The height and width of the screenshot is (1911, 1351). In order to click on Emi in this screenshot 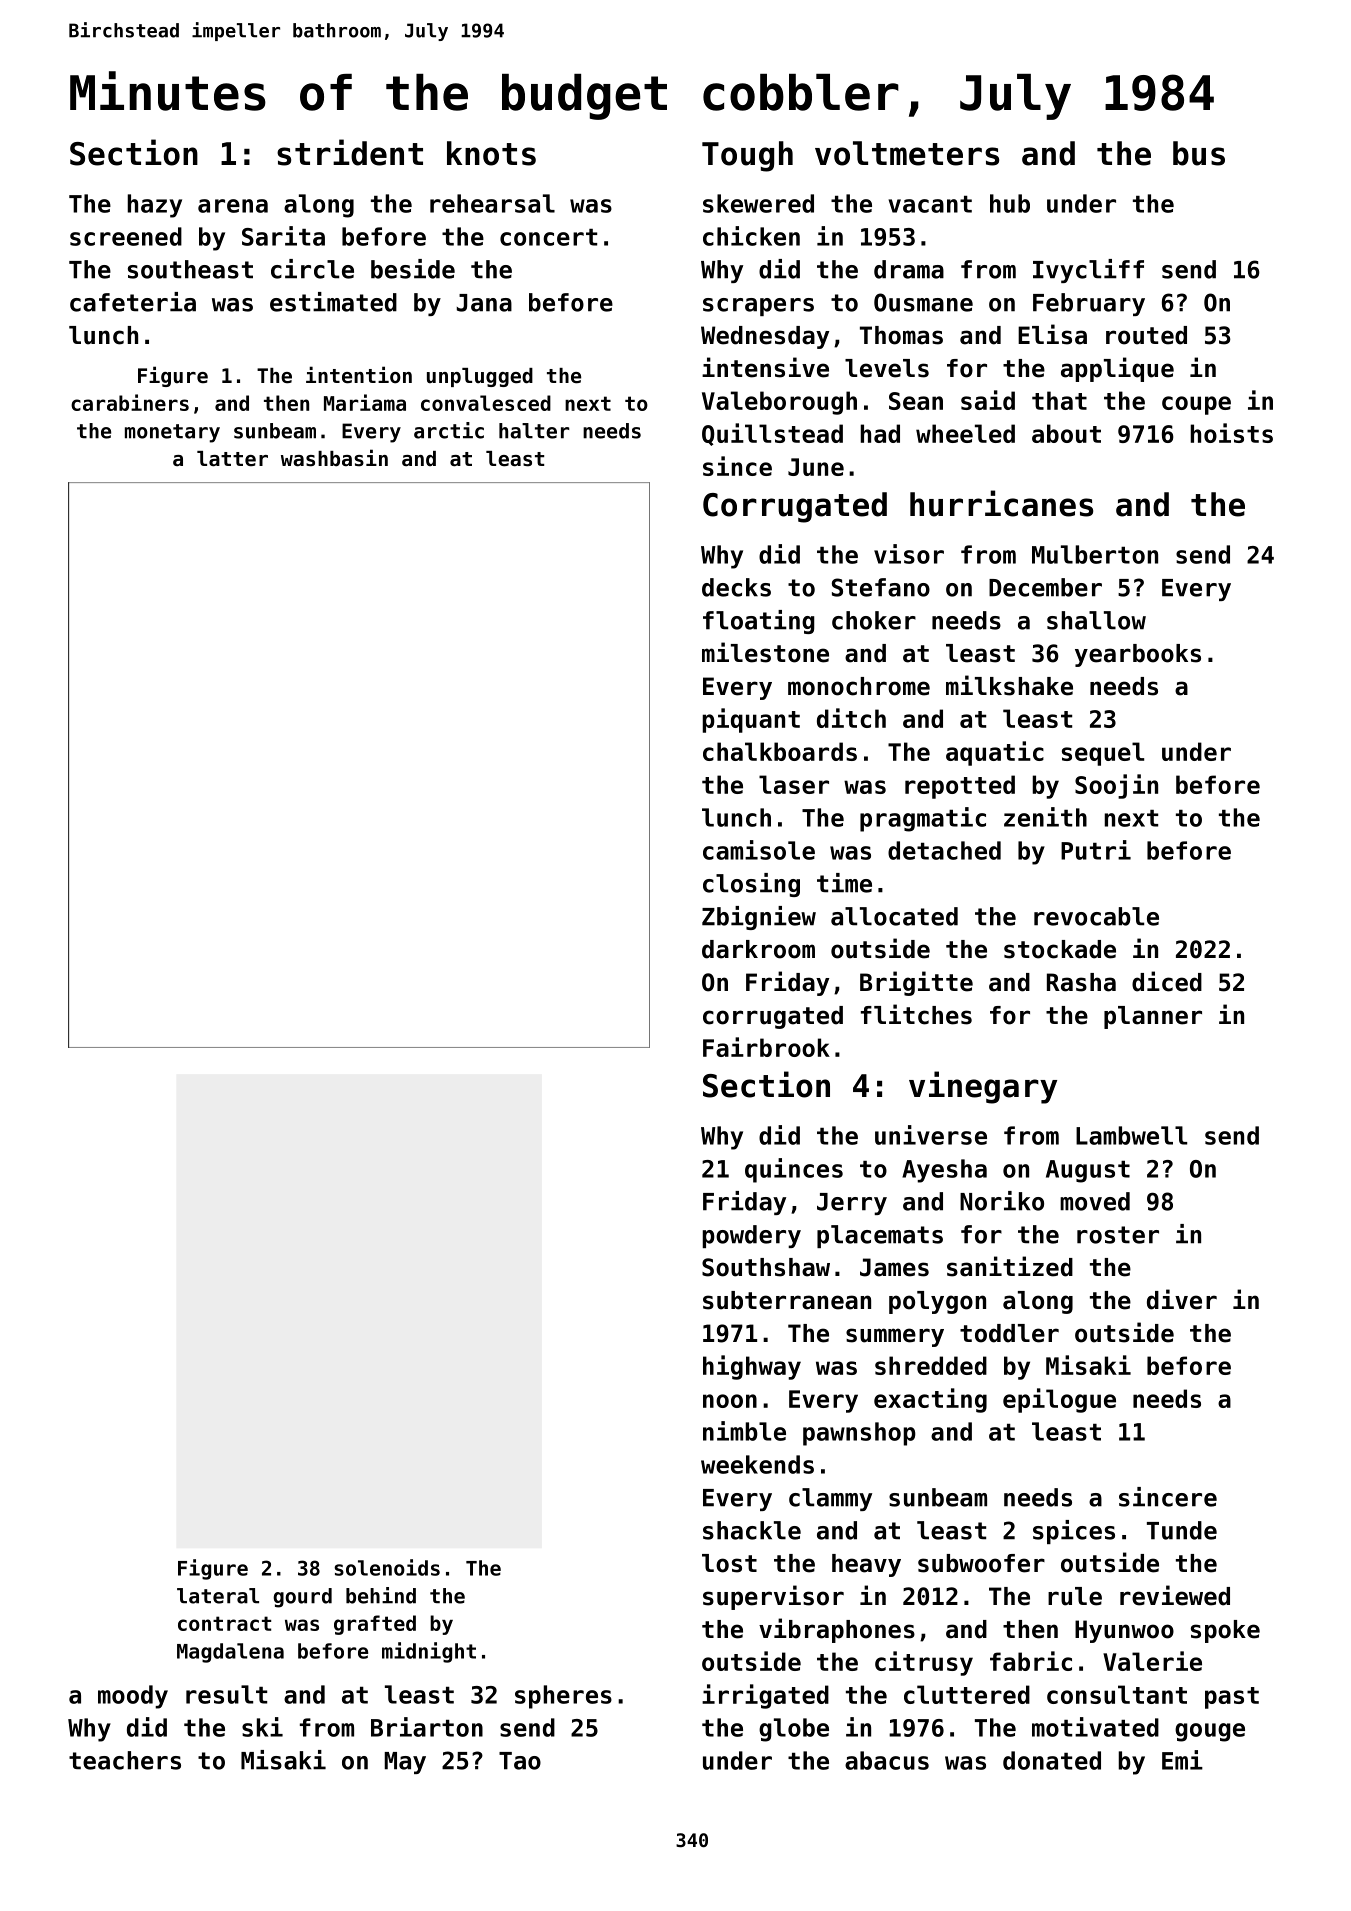, I will do `click(1182, 1760)`.
